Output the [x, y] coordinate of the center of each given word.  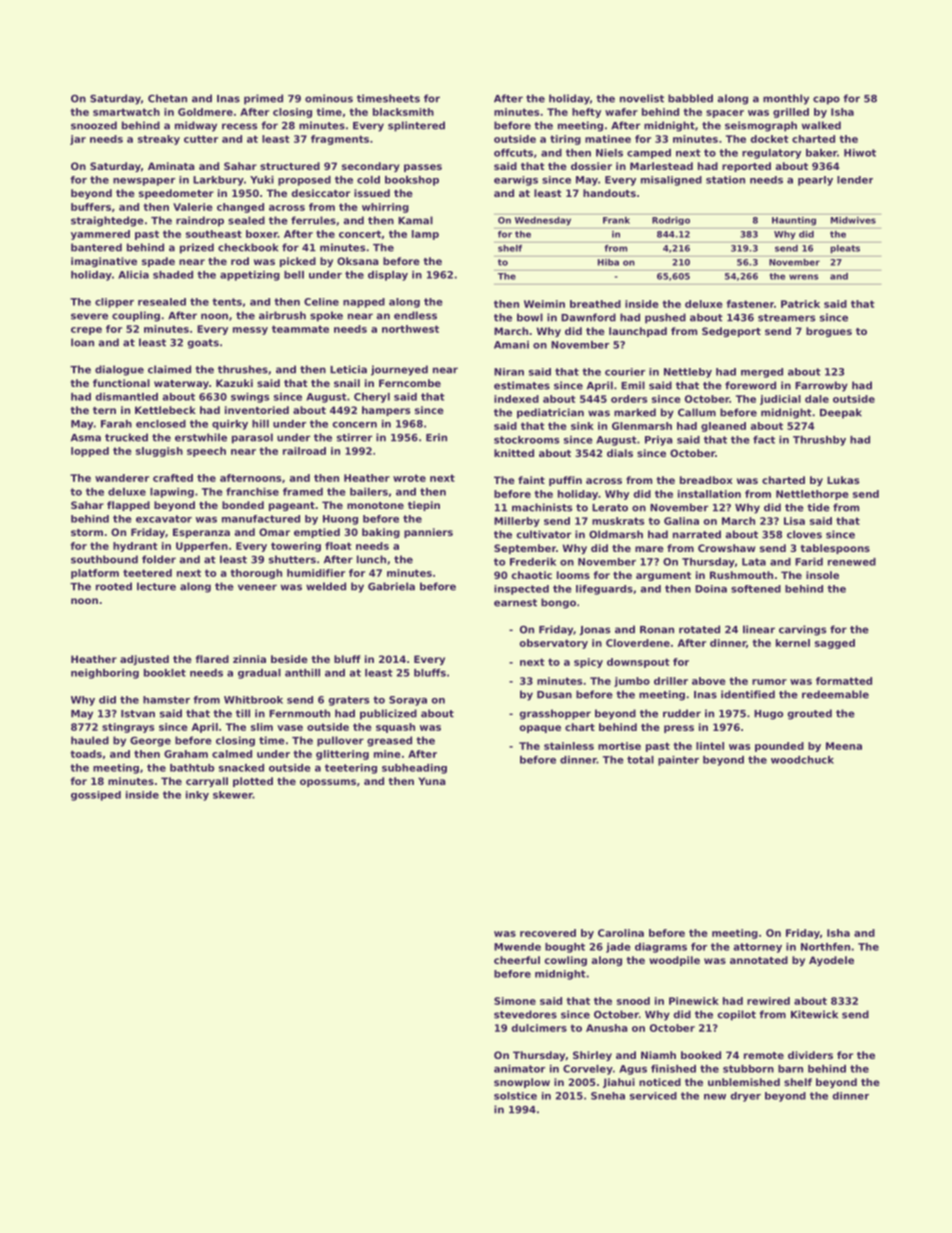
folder [159, 559]
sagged [835, 644]
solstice [515, 1096]
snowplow [522, 1083]
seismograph [761, 126]
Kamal [415, 220]
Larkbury [218, 181]
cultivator [543, 534]
